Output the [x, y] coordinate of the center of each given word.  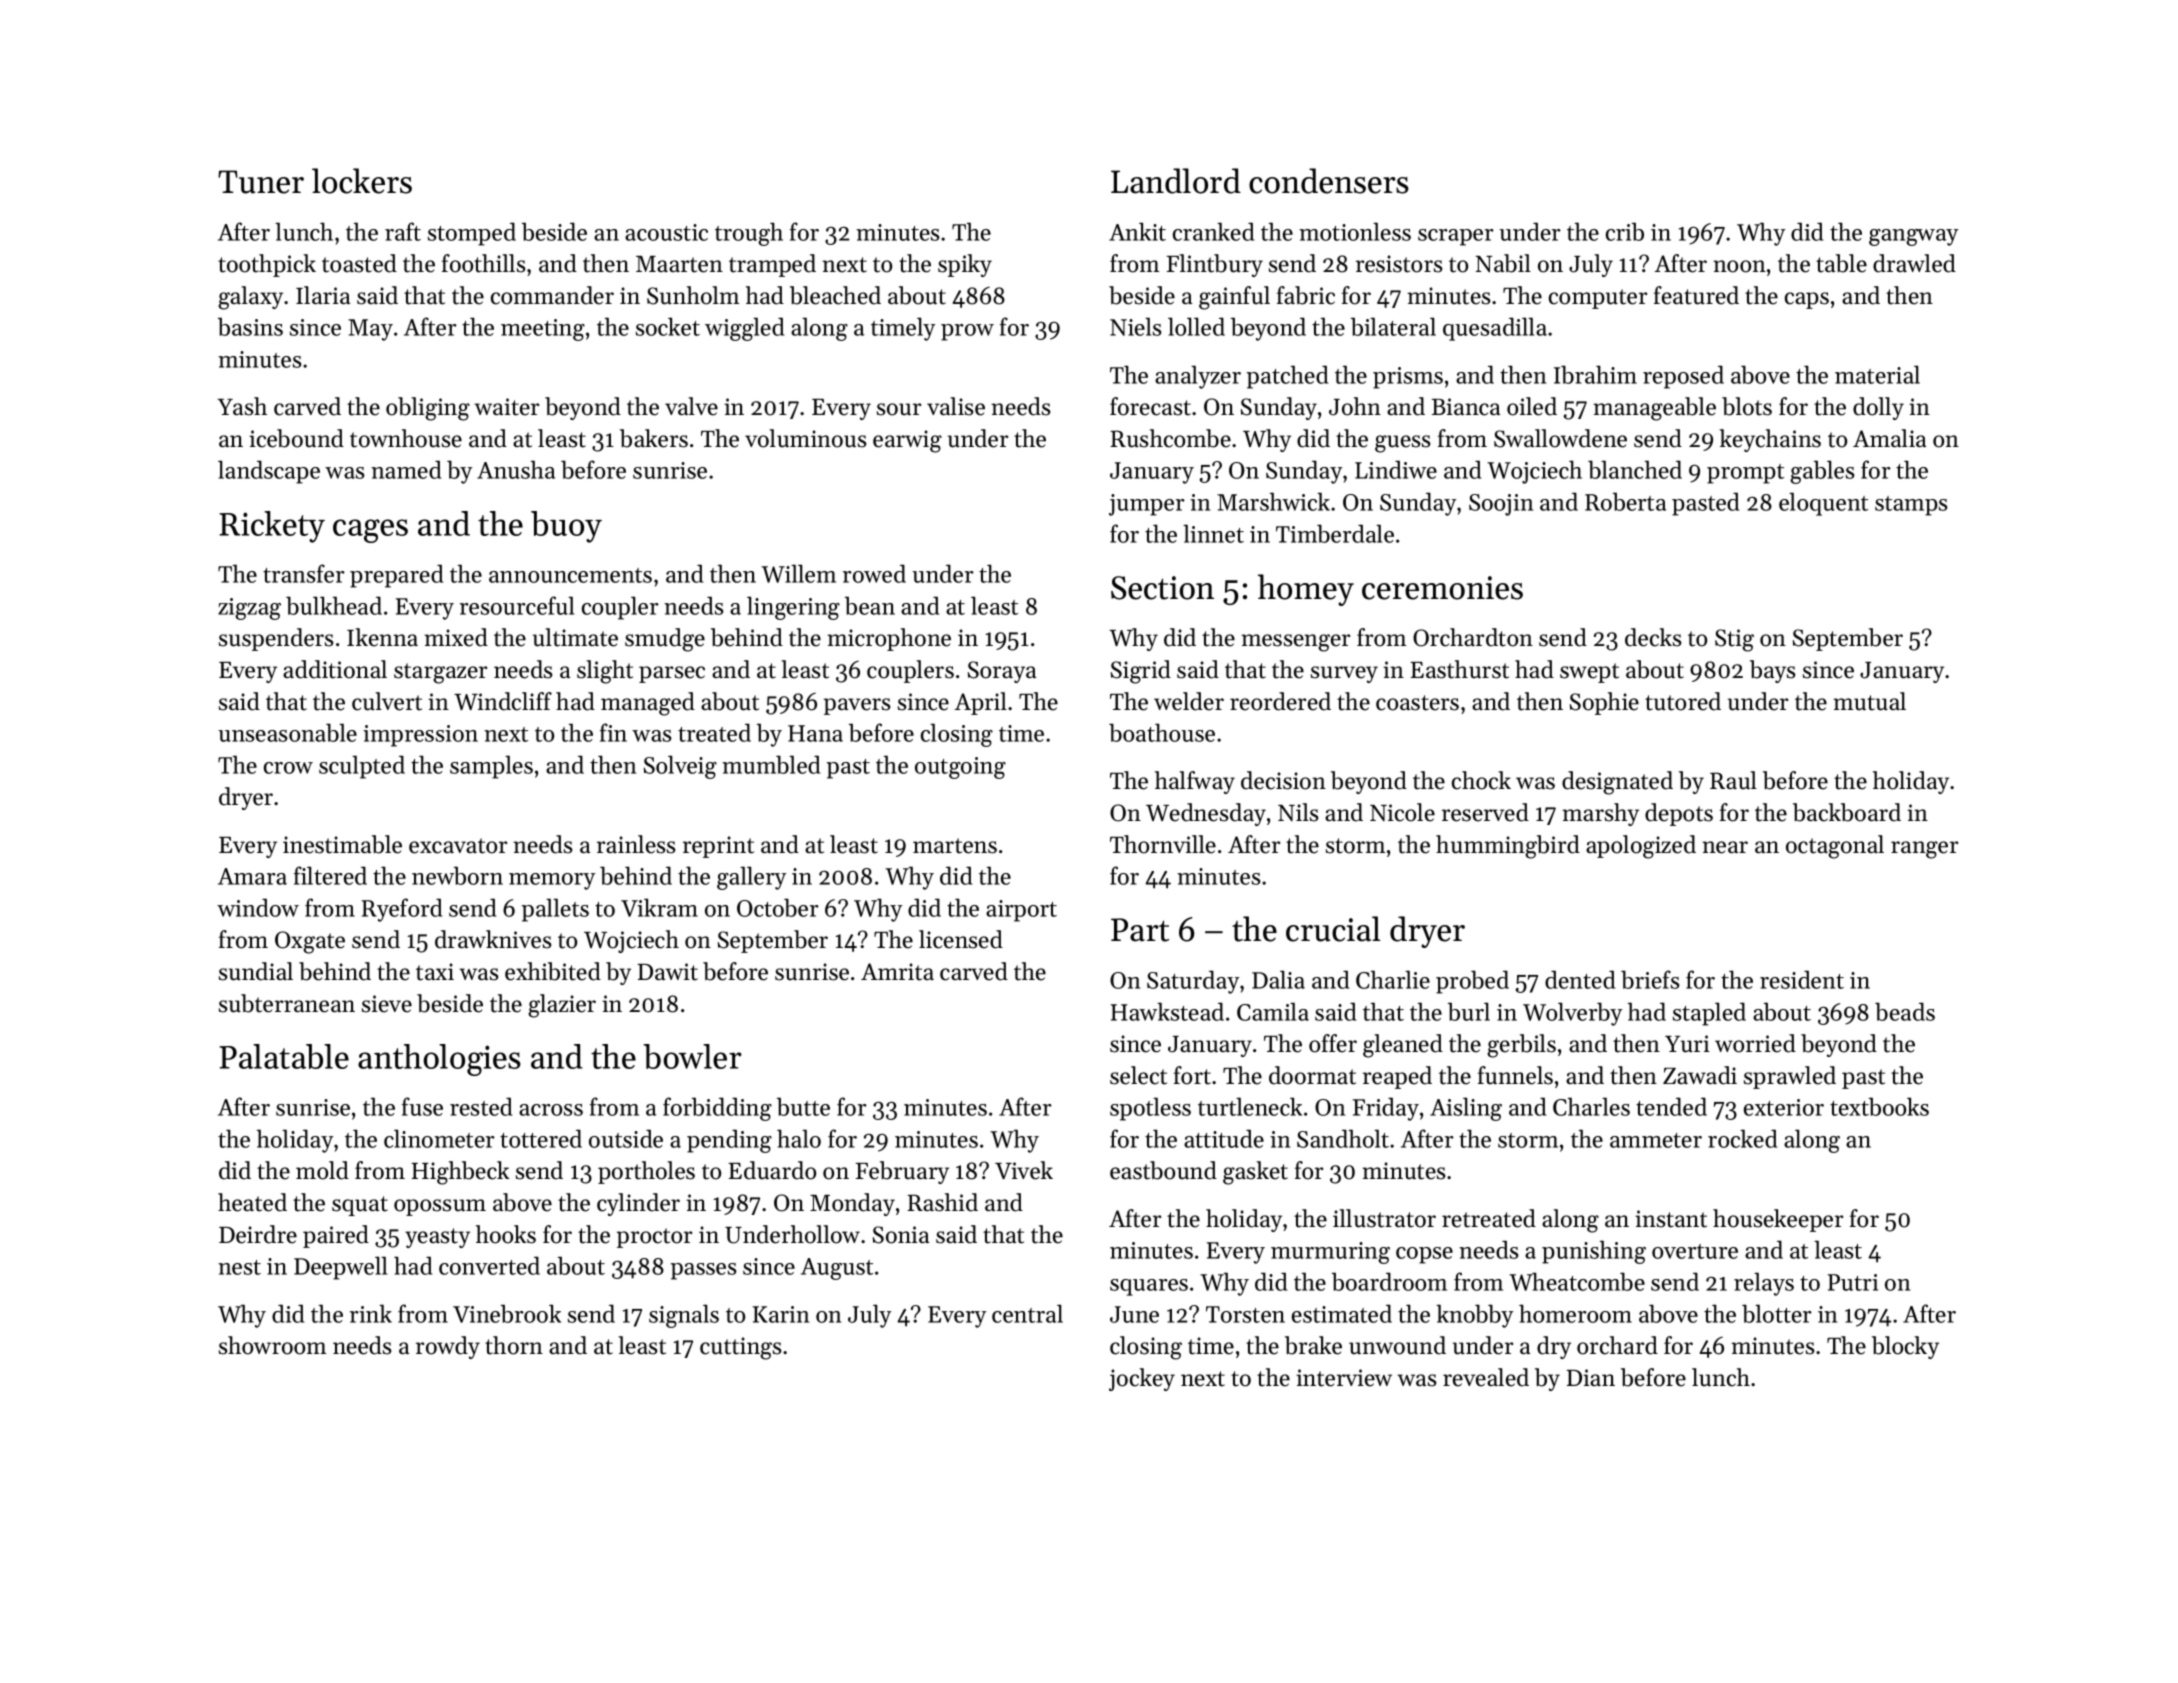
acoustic [666, 232]
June [1134, 1314]
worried [1755, 1043]
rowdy [448, 1347]
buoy [566, 527]
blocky [1905, 1347]
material [1877, 374]
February [902, 1172]
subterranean [287, 1003]
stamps [1911, 506]
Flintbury [1214, 265]
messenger [1295, 643]
